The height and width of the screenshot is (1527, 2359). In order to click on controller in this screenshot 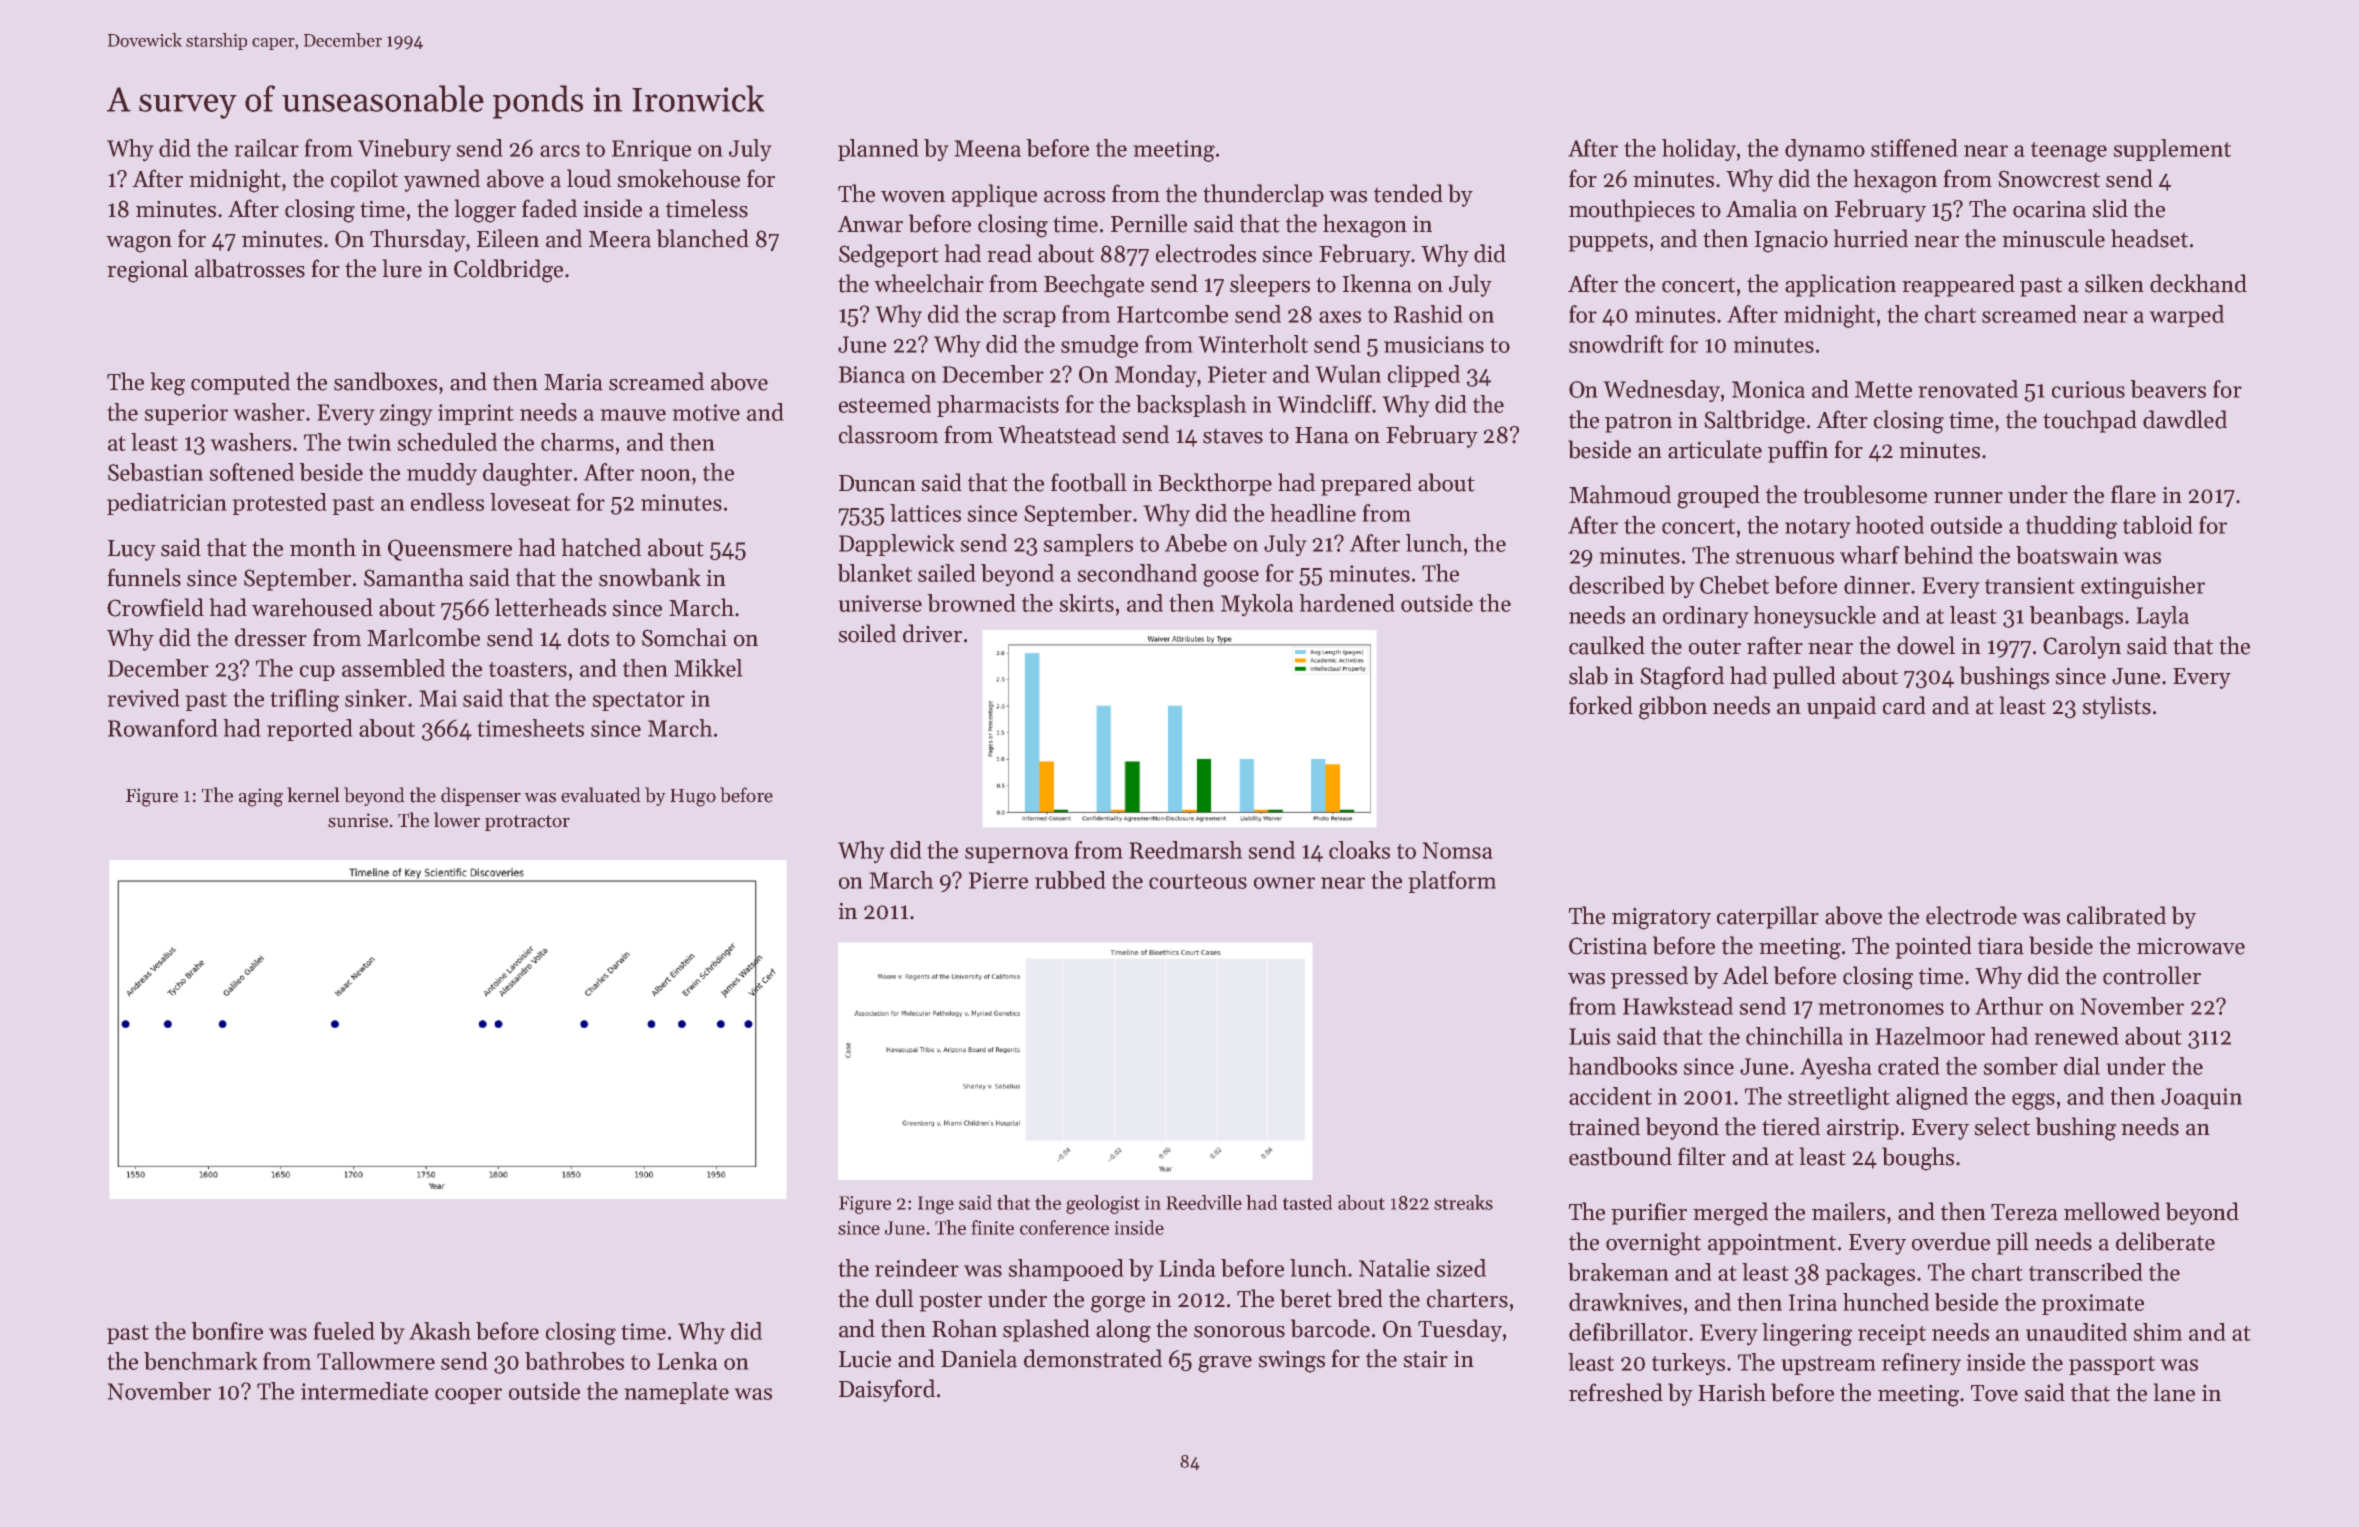, I will do `click(2152, 975)`.
